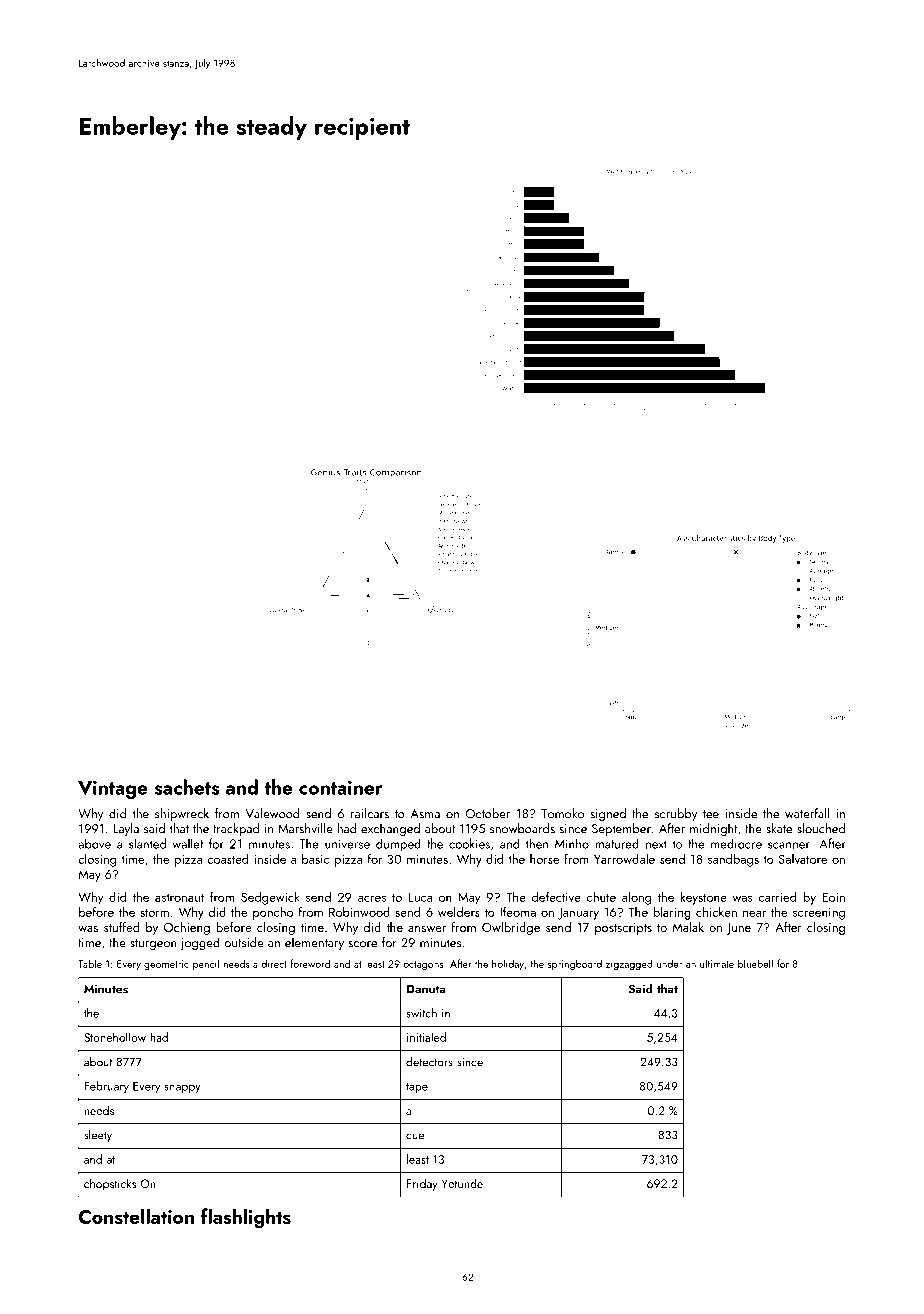  I want to click on tape, so click(417, 1088).
